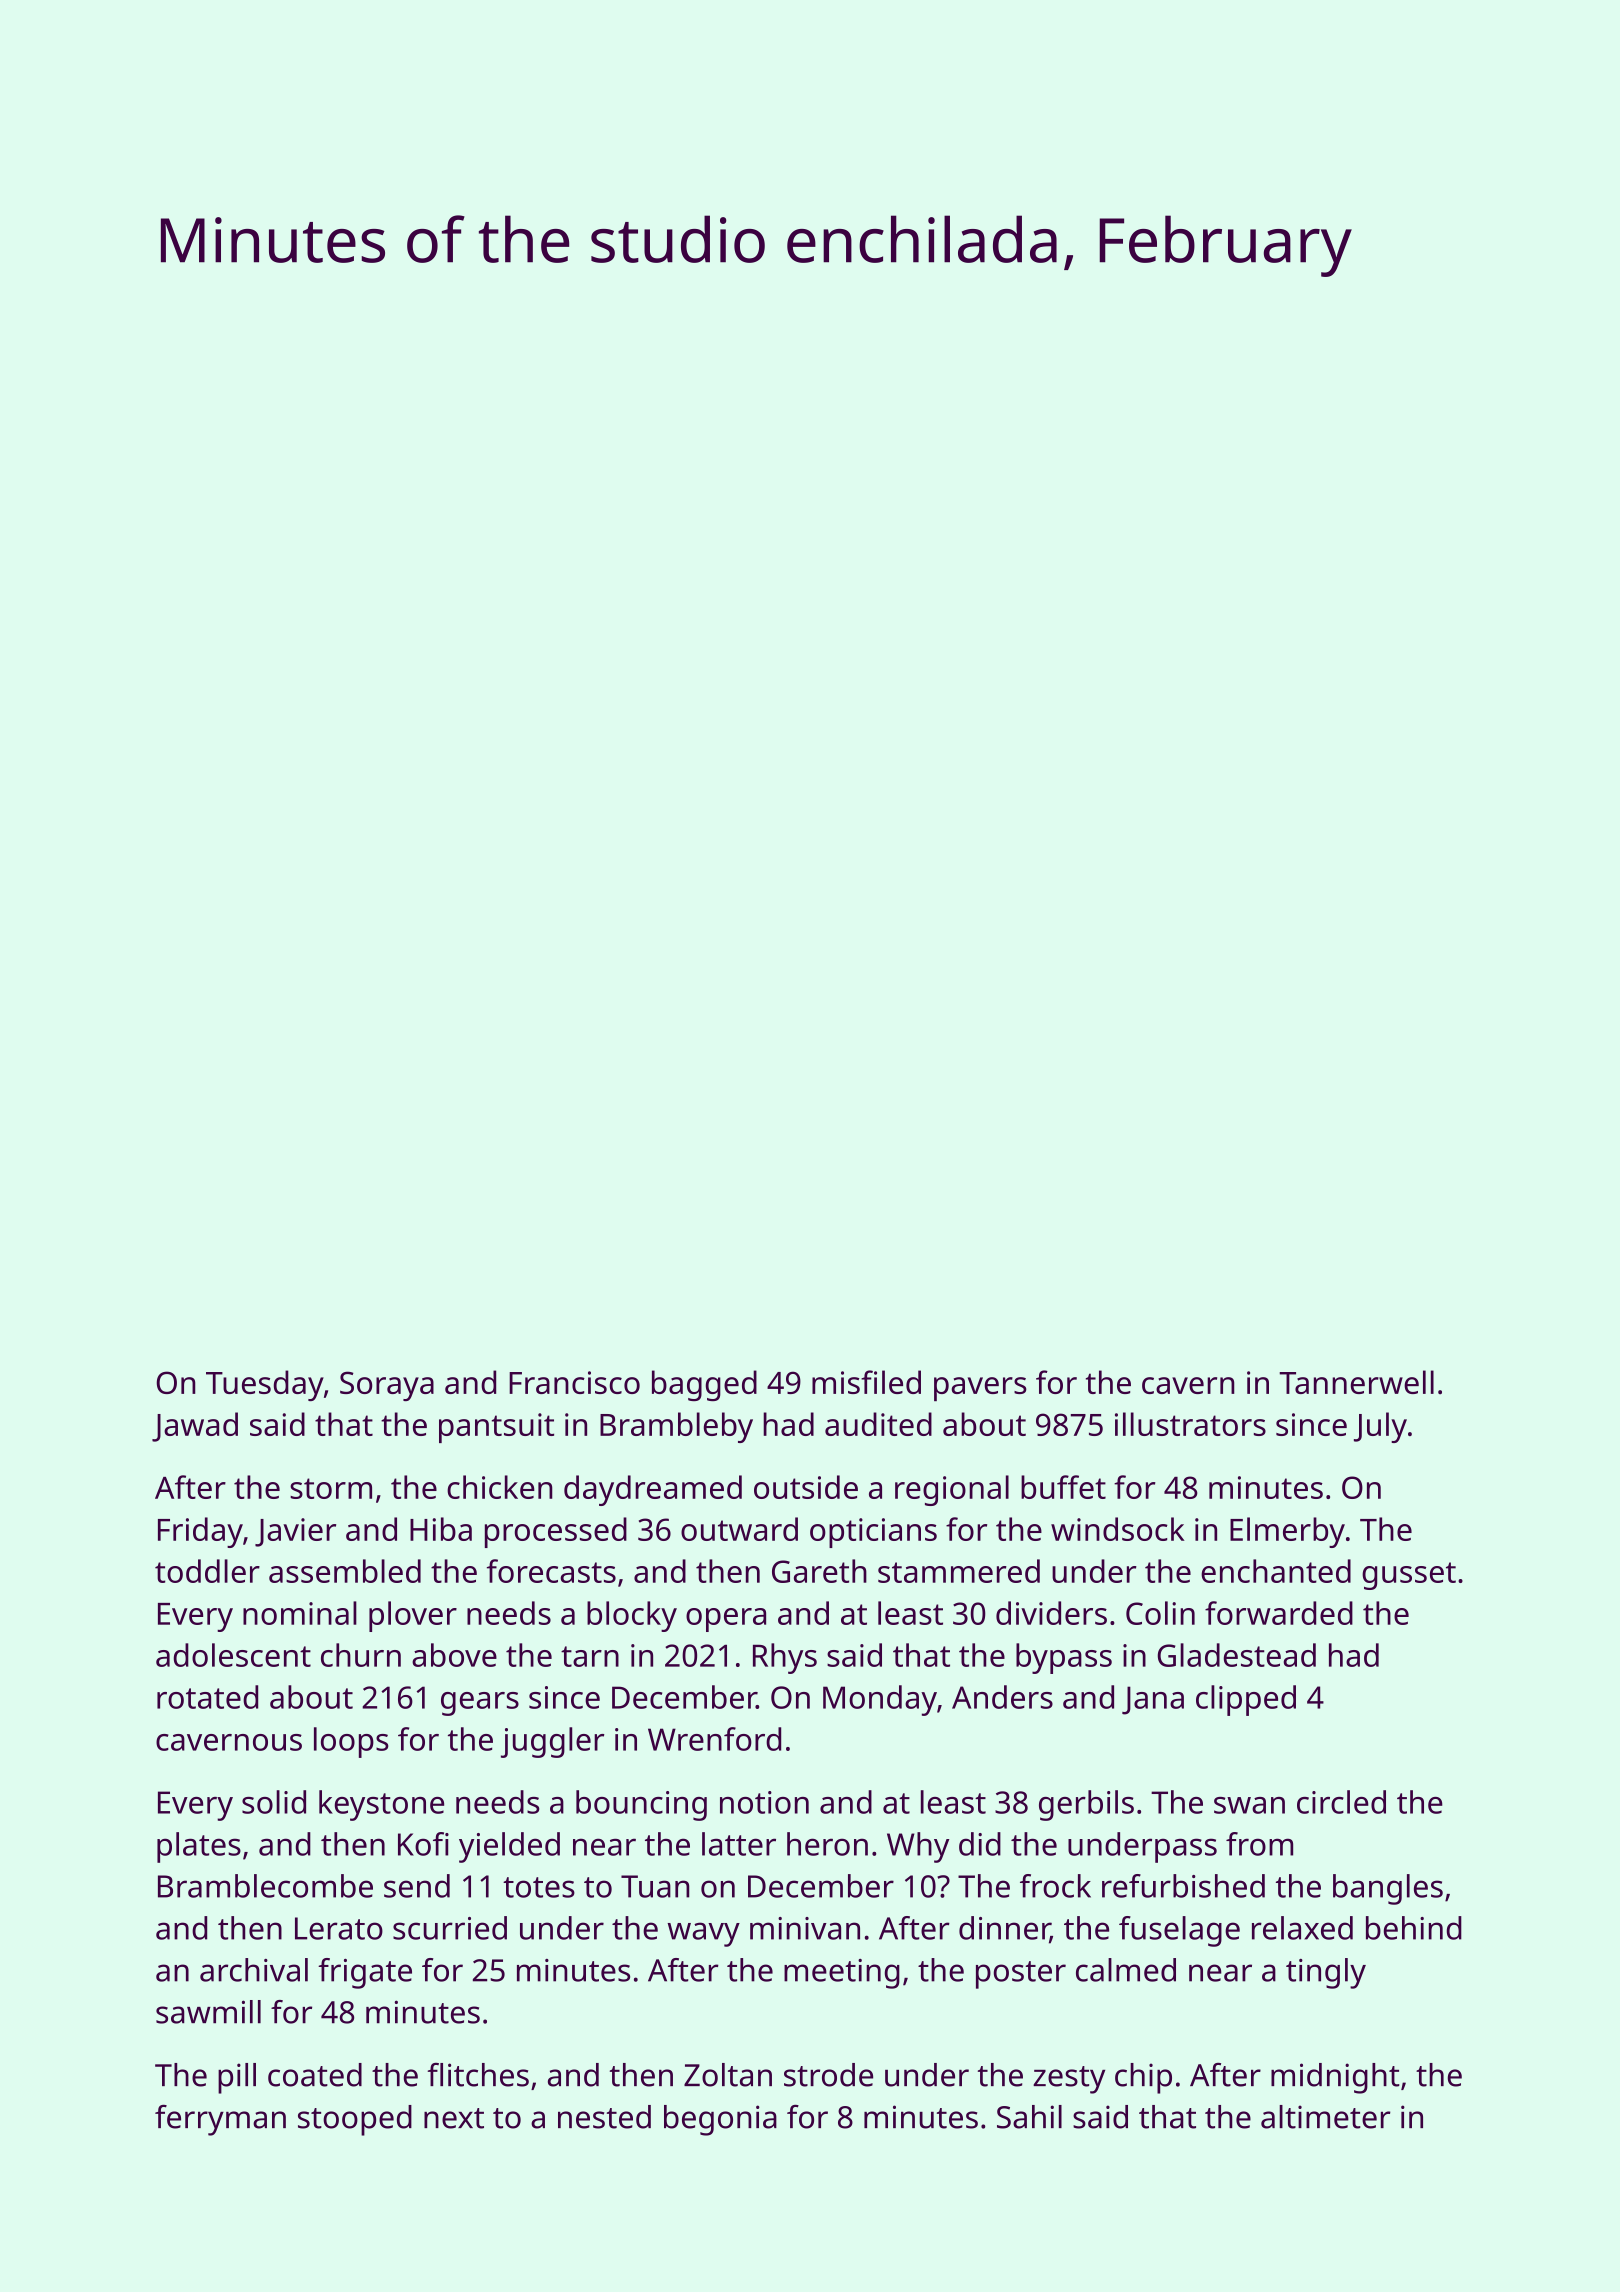 The image size is (1620, 2292). Describe the element at coordinates (237, 2078) in the screenshot. I see `pill` at that location.
